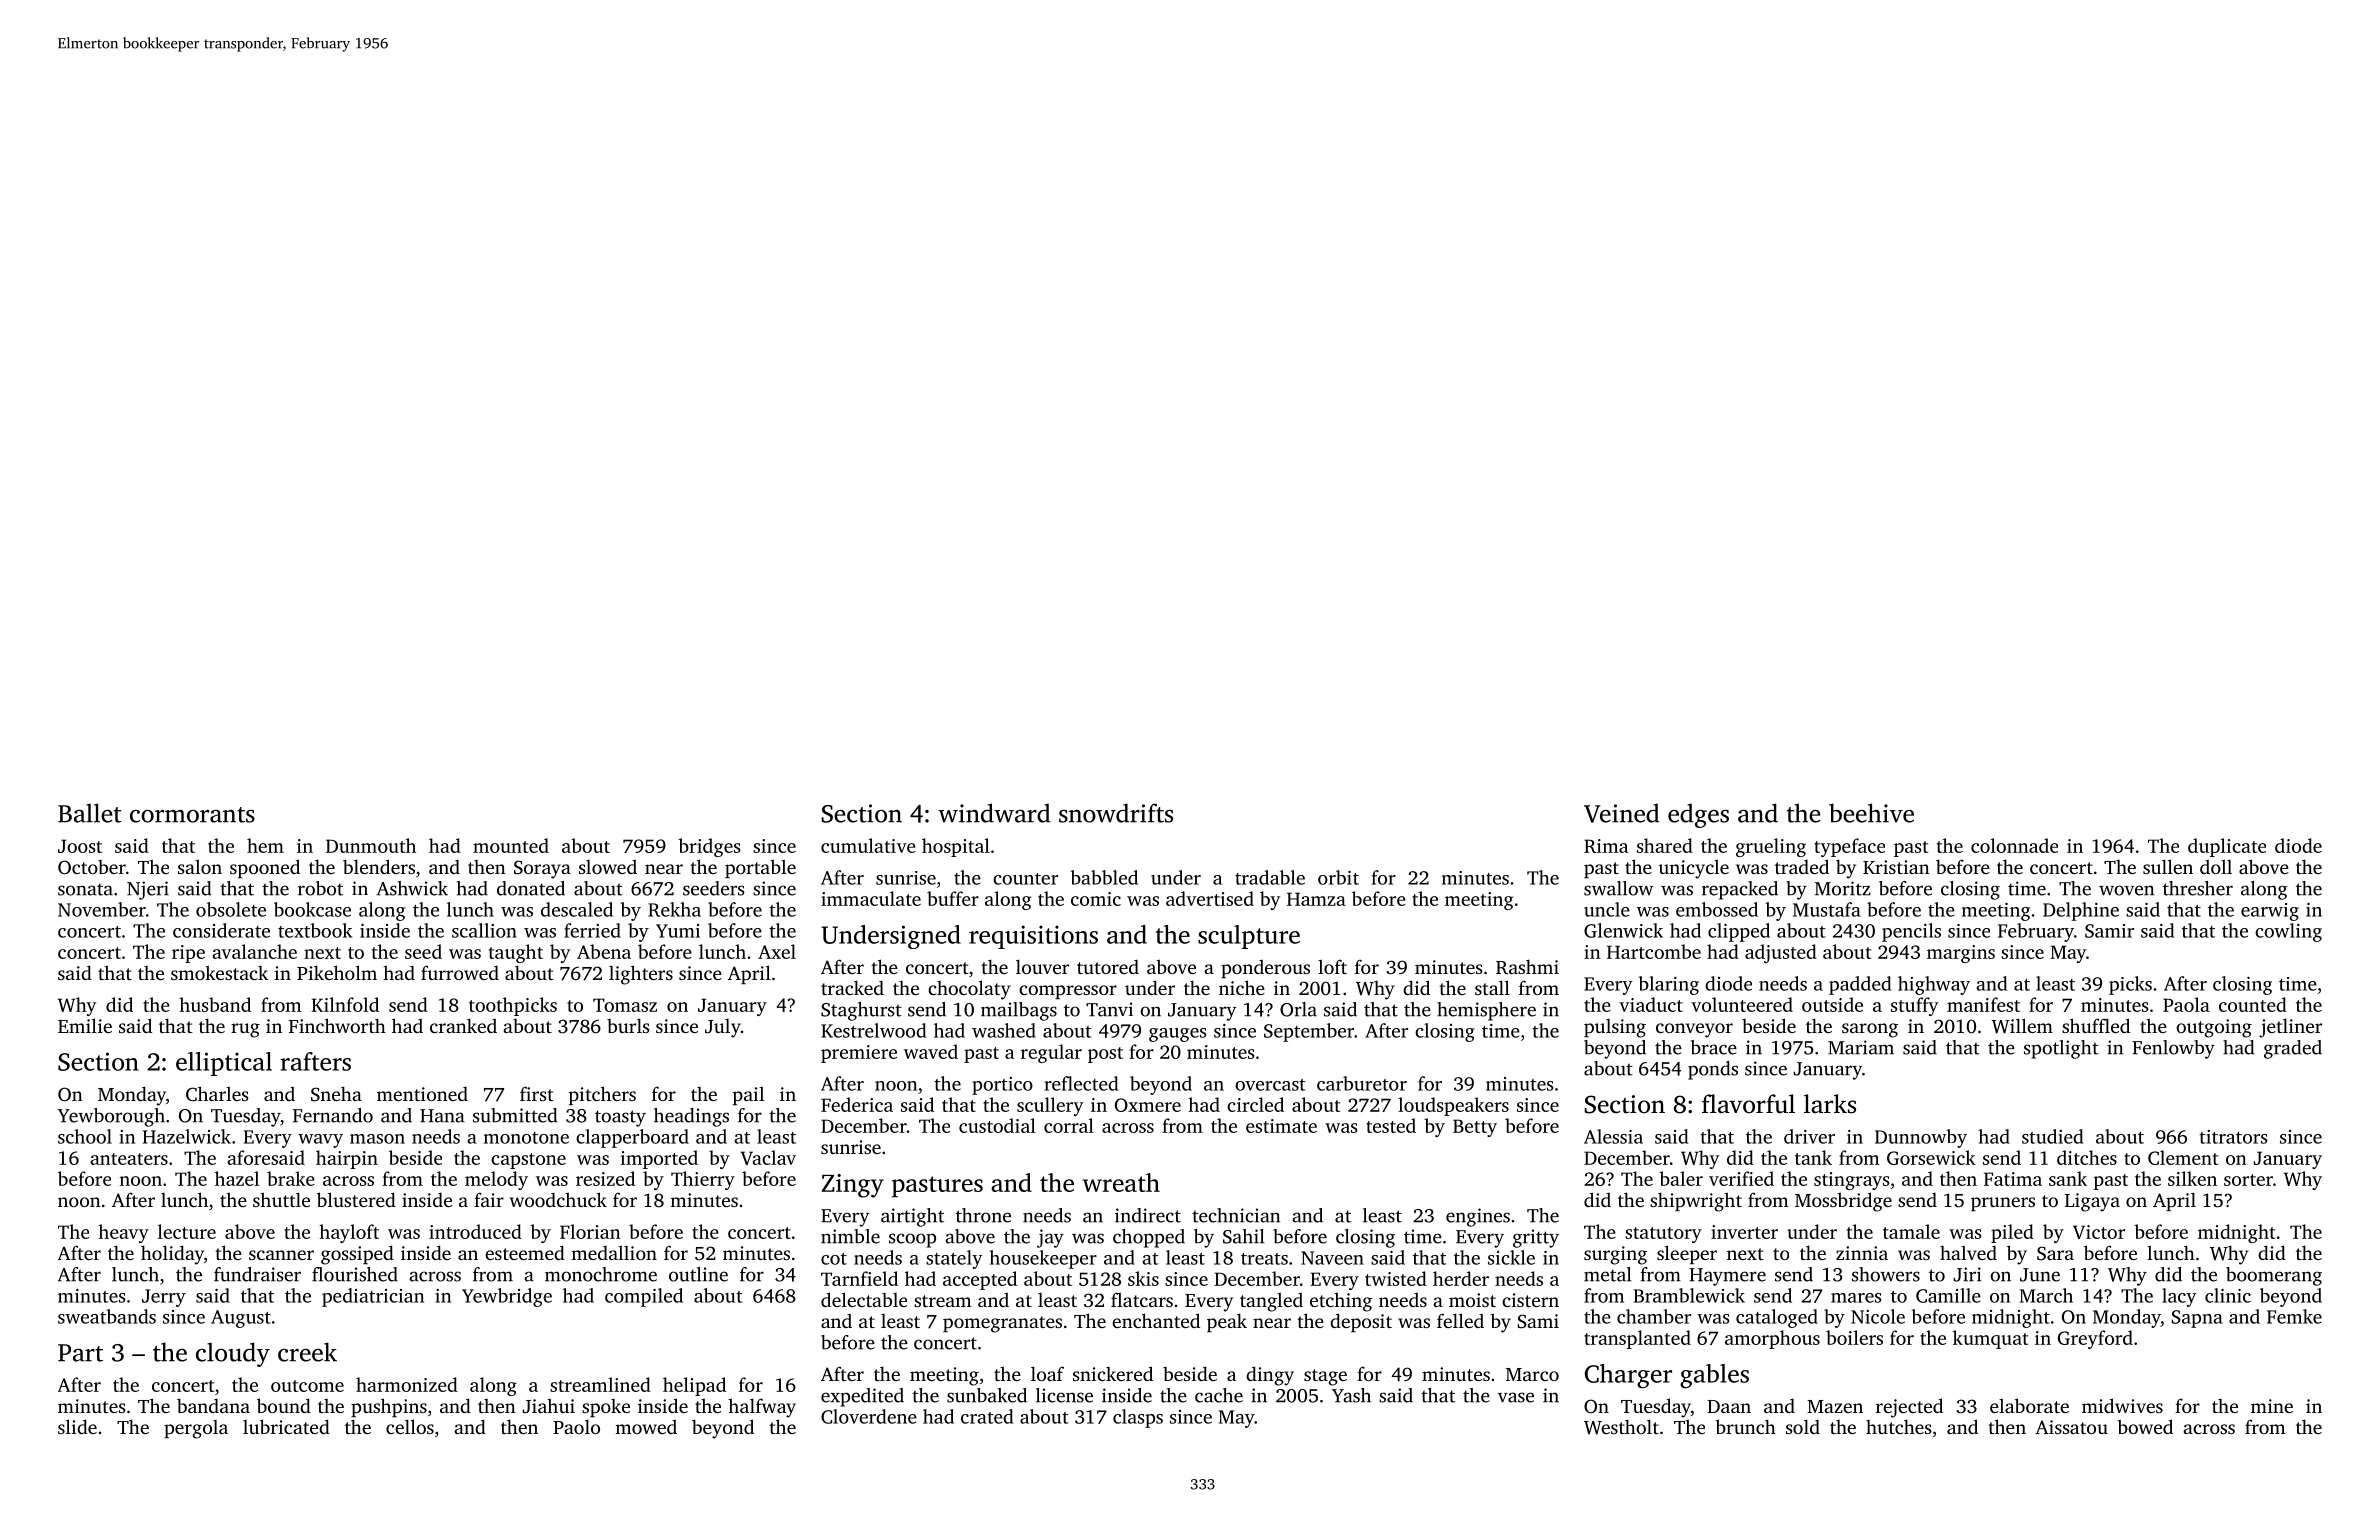  I want to click on requisitions, so click(1033, 937).
